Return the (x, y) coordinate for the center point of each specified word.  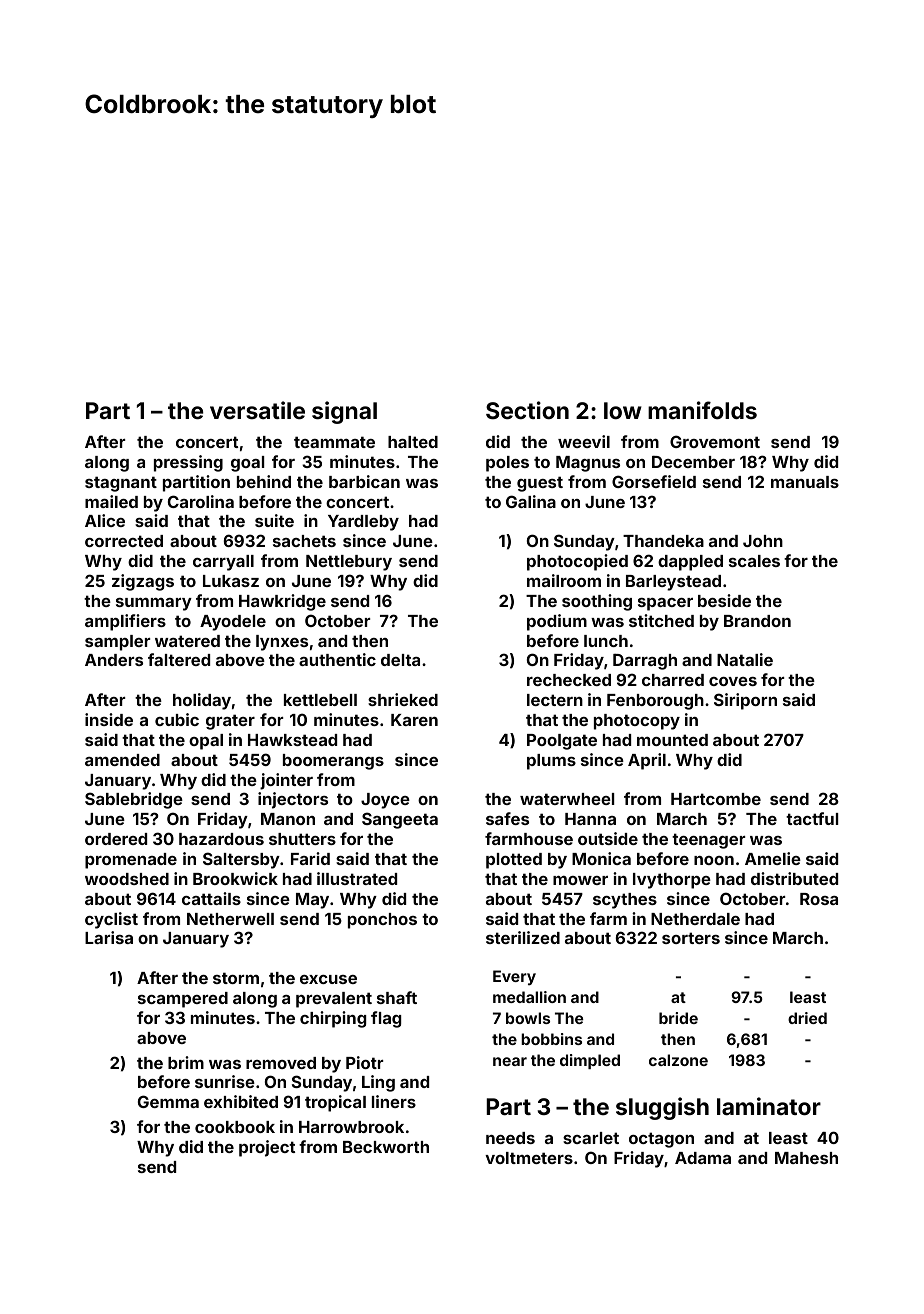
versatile (257, 410)
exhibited (241, 1101)
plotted (514, 861)
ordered (116, 839)
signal (344, 412)
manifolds (702, 410)
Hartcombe (716, 799)
